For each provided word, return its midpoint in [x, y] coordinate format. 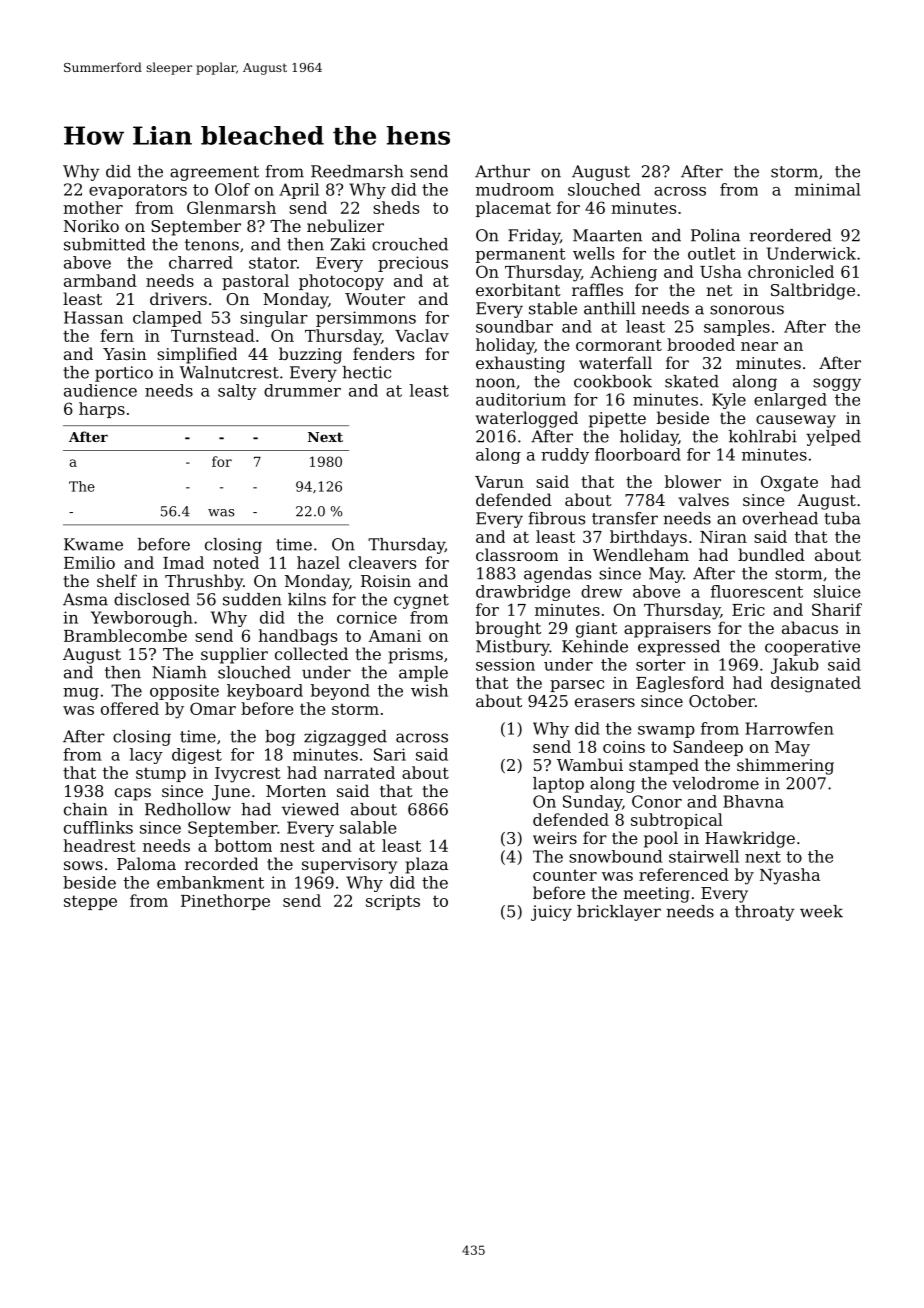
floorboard [638, 454]
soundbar [514, 326]
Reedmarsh [357, 171]
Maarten [607, 235]
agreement [214, 173]
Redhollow [188, 809]
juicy [551, 913]
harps [102, 410]
